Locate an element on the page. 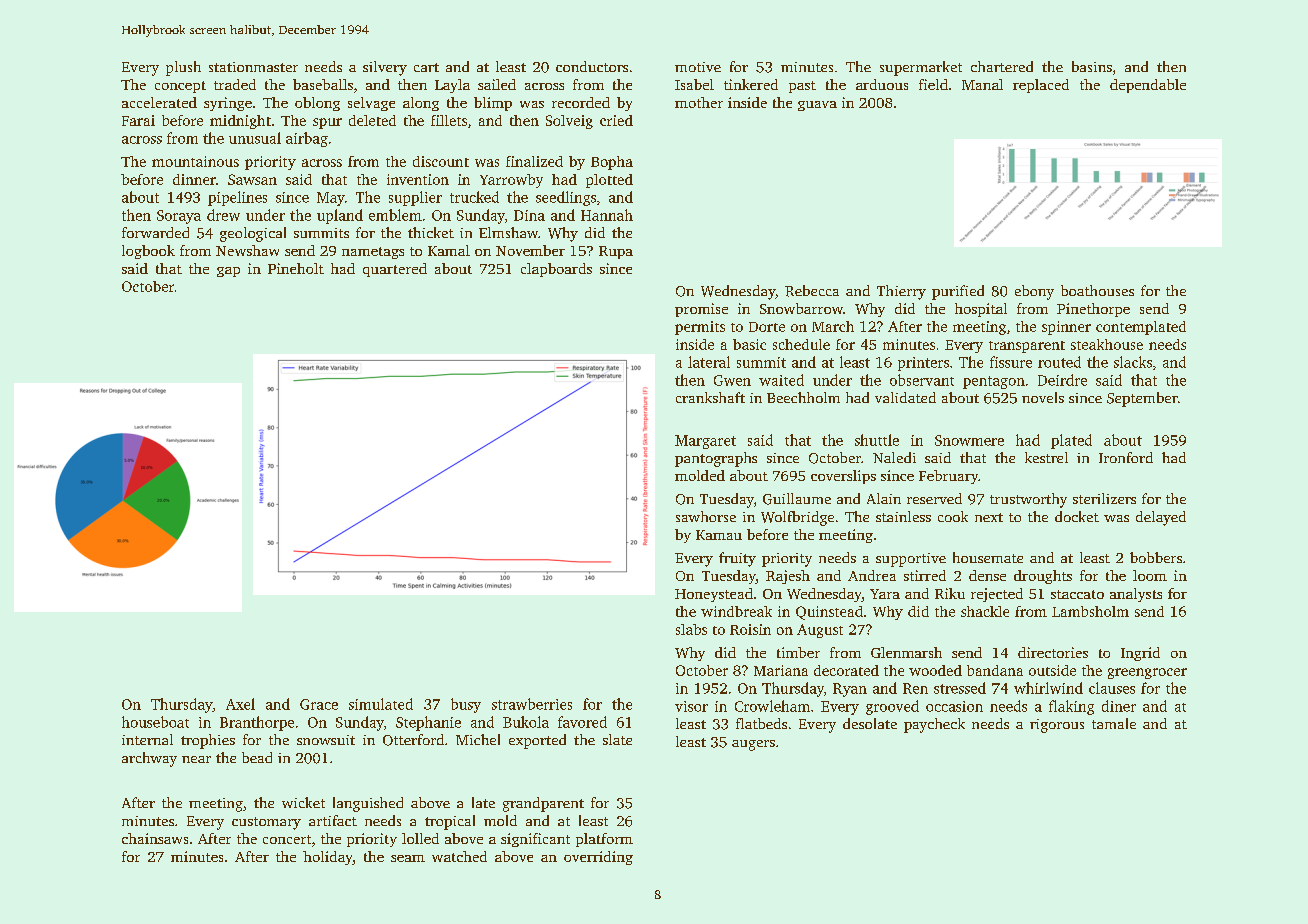 The height and width of the image is (924, 1308). clapboards is located at coordinates (556, 270).
